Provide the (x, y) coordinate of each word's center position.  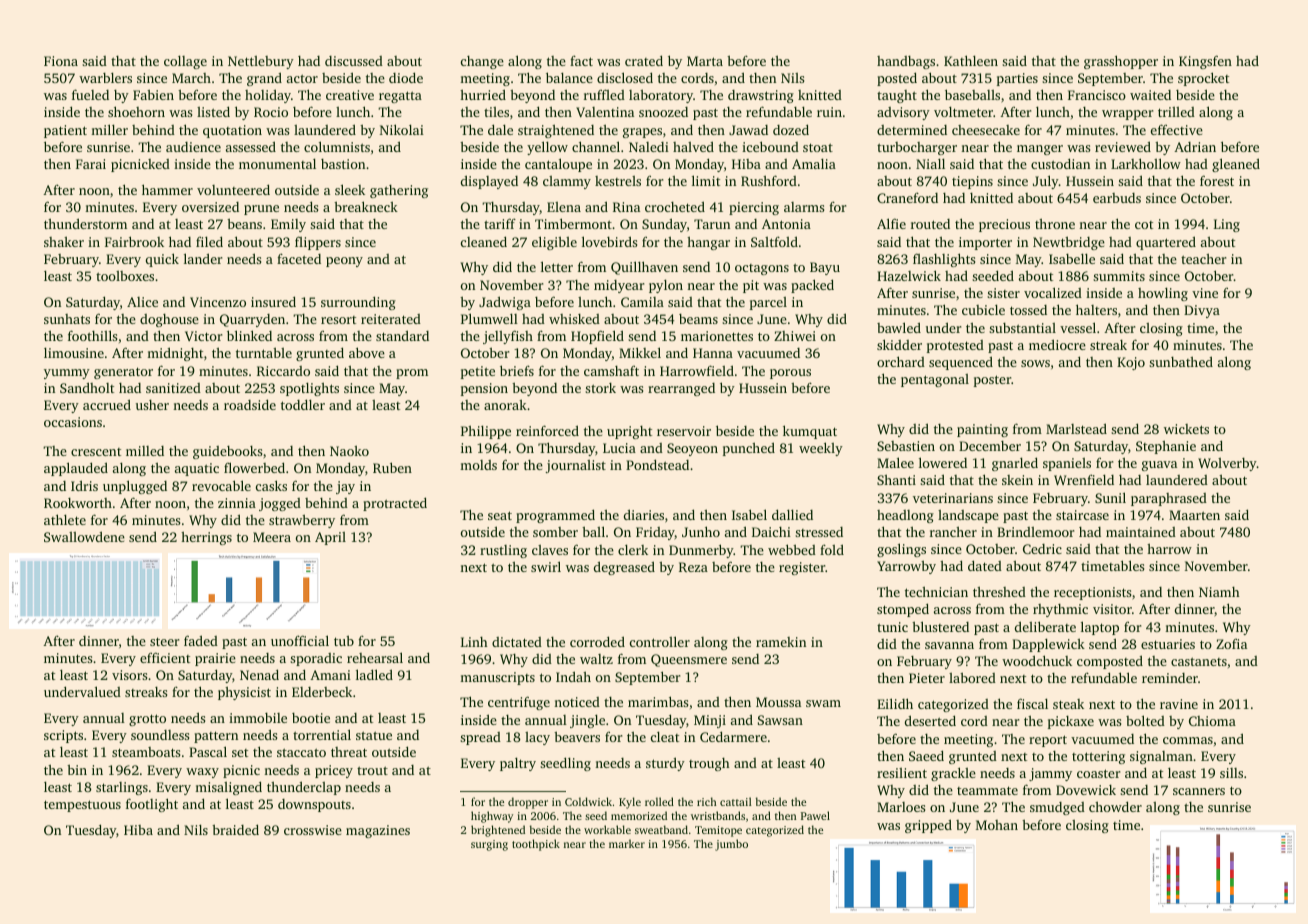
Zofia (1231, 644)
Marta (705, 61)
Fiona (61, 61)
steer (165, 641)
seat (500, 515)
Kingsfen (1205, 62)
